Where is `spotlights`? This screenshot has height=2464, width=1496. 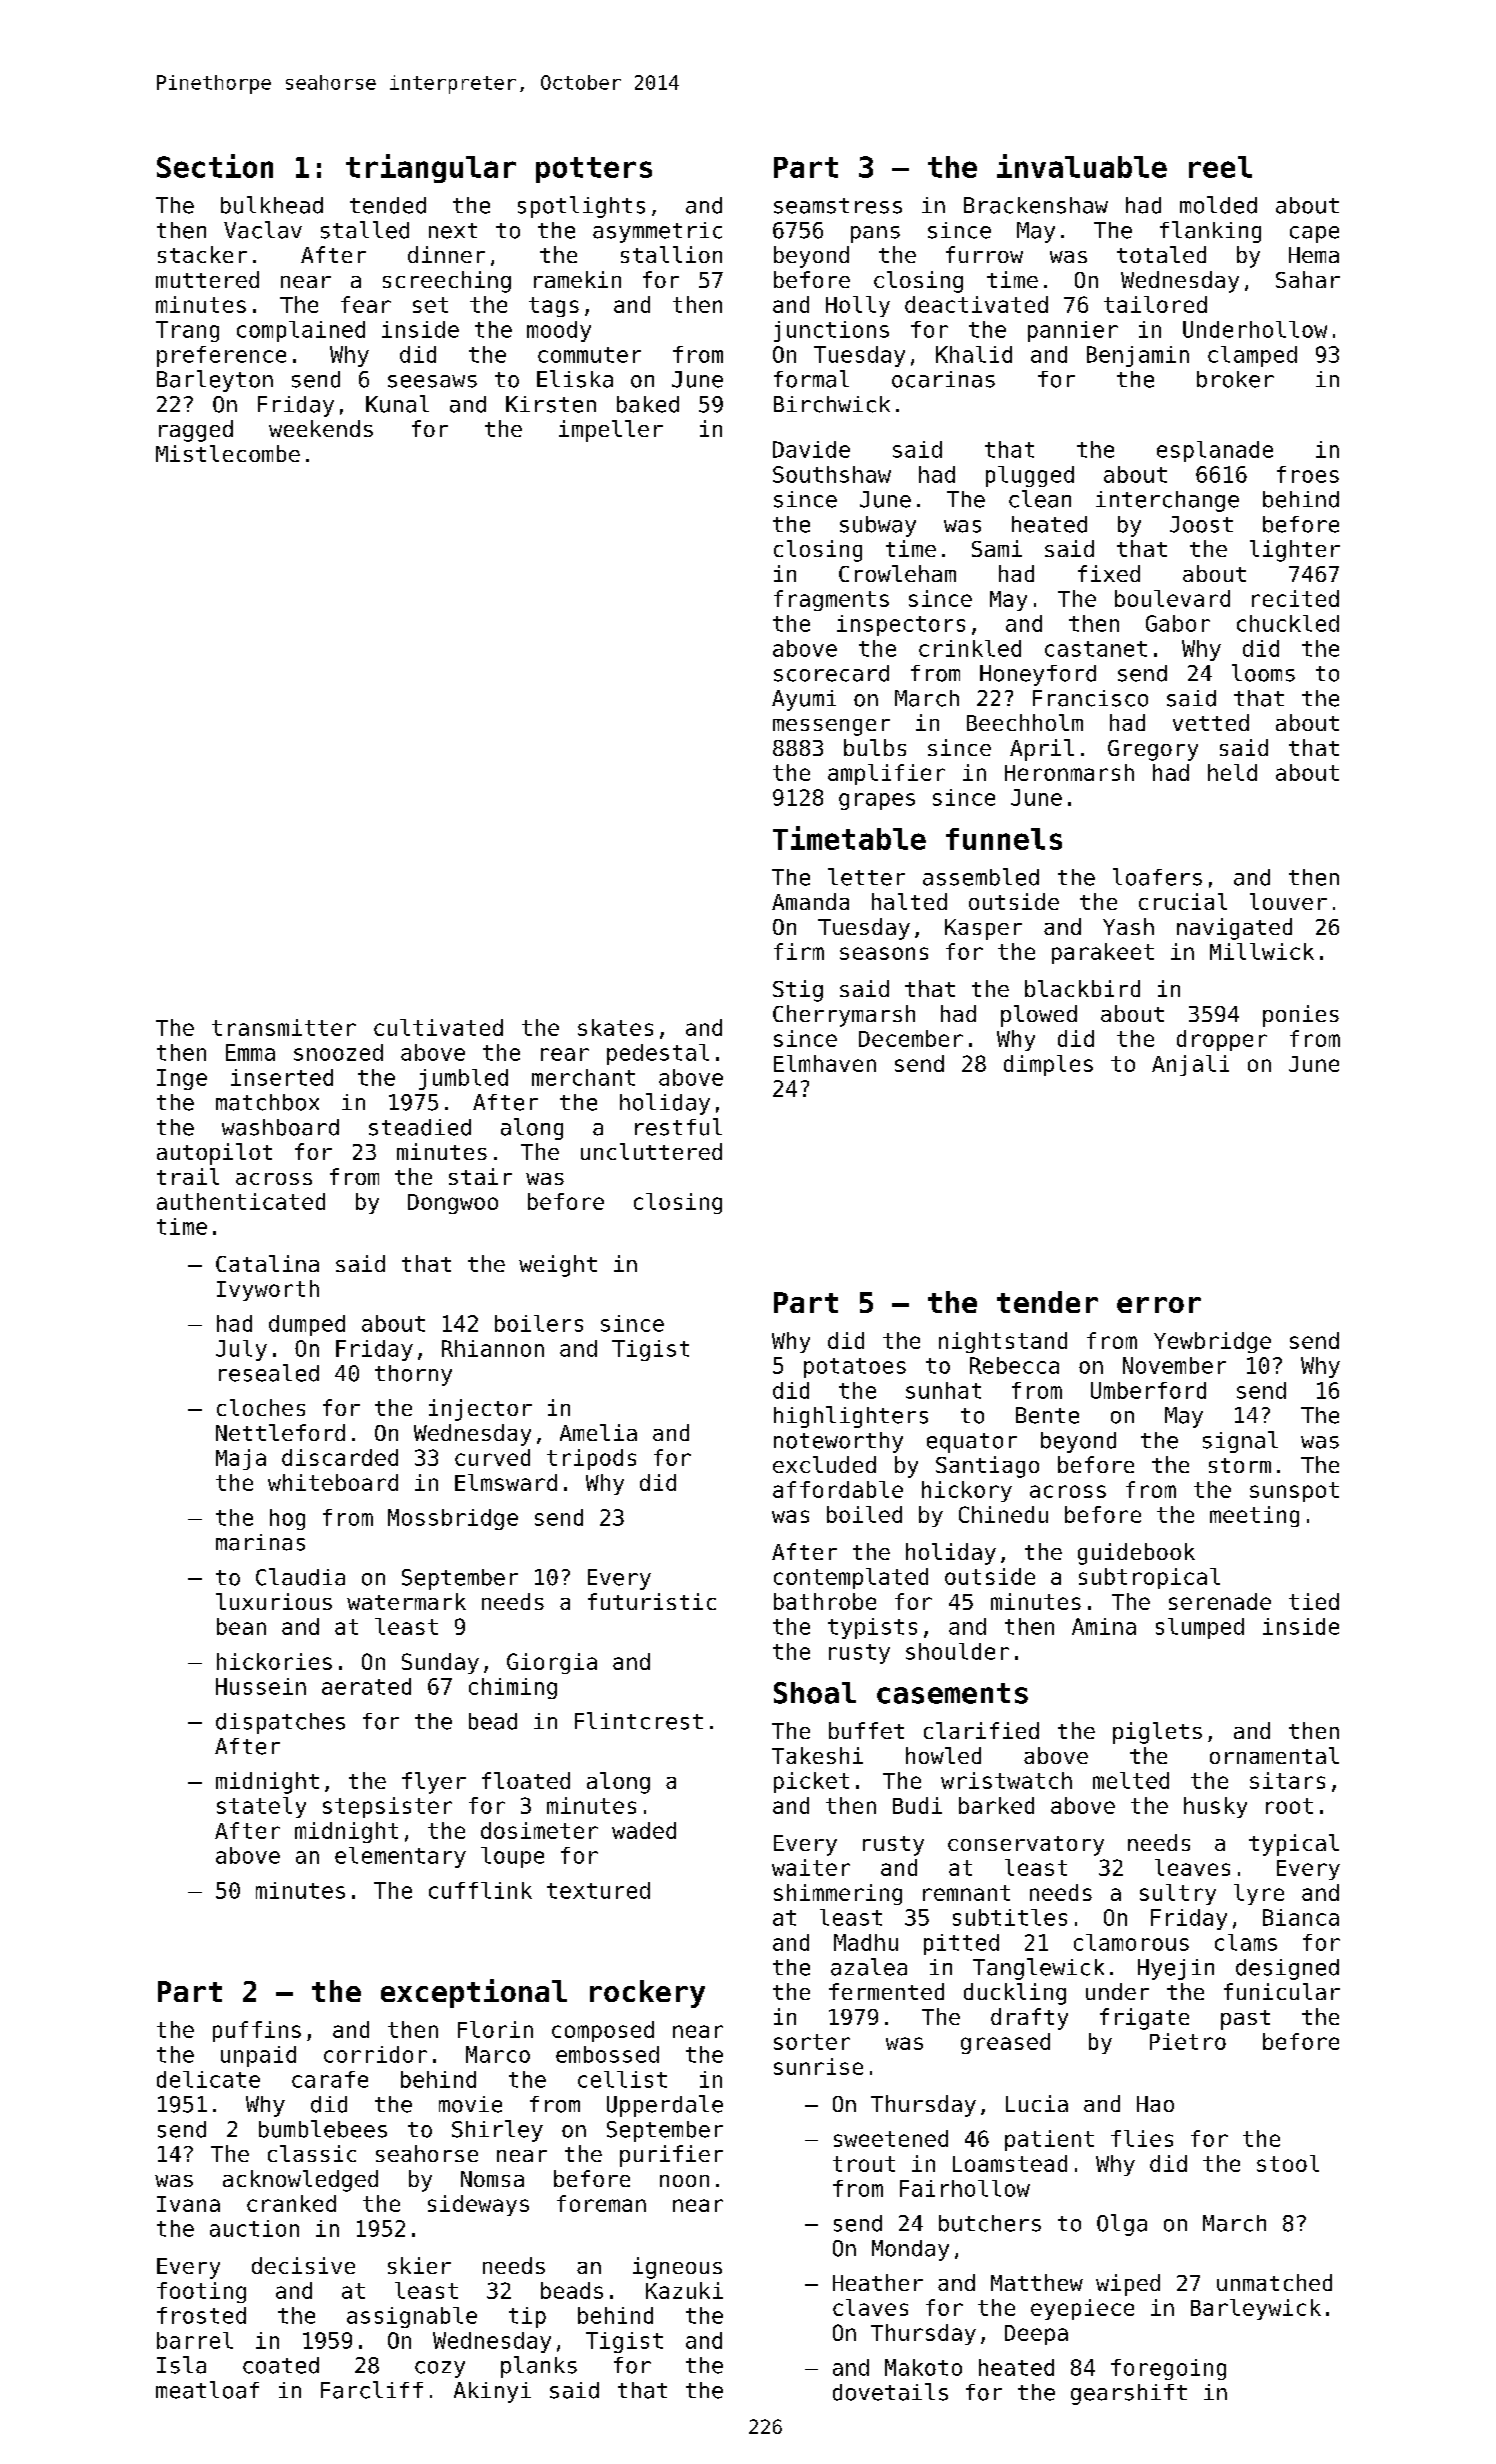 spotlights is located at coordinates (581, 207).
